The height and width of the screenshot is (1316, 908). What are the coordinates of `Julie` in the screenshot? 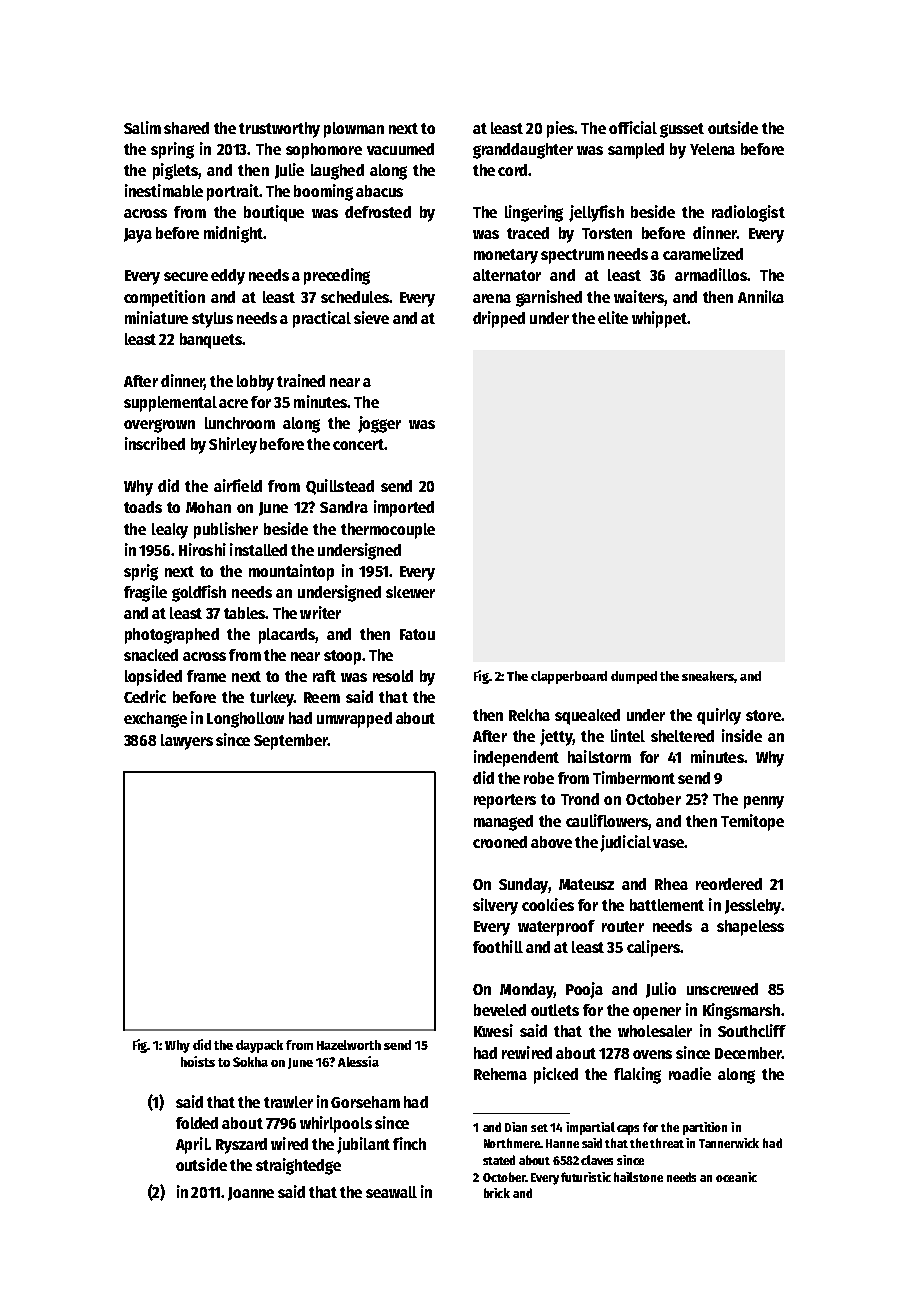 It's located at (289, 171).
